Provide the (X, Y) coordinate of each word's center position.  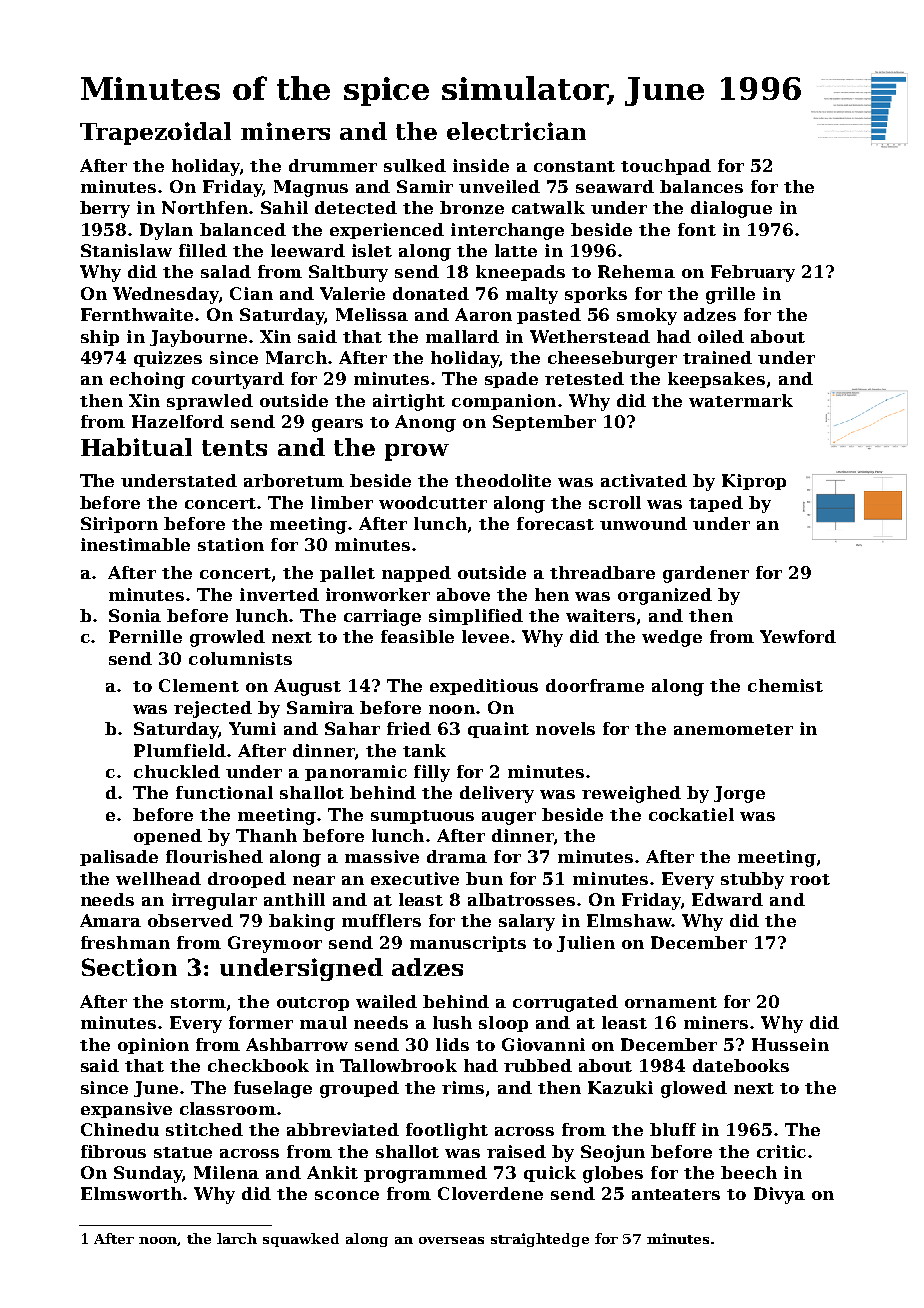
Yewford (798, 636)
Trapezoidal (155, 133)
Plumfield (180, 750)
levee (485, 636)
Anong (425, 423)
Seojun (613, 1153)
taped (716, 504)
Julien (586, 944)
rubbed (538, 1065)
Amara (110, 920)
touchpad (666, 167)
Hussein (790, 1044)
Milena (226, 1172)
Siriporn (119, 525)
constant (574, 166)
